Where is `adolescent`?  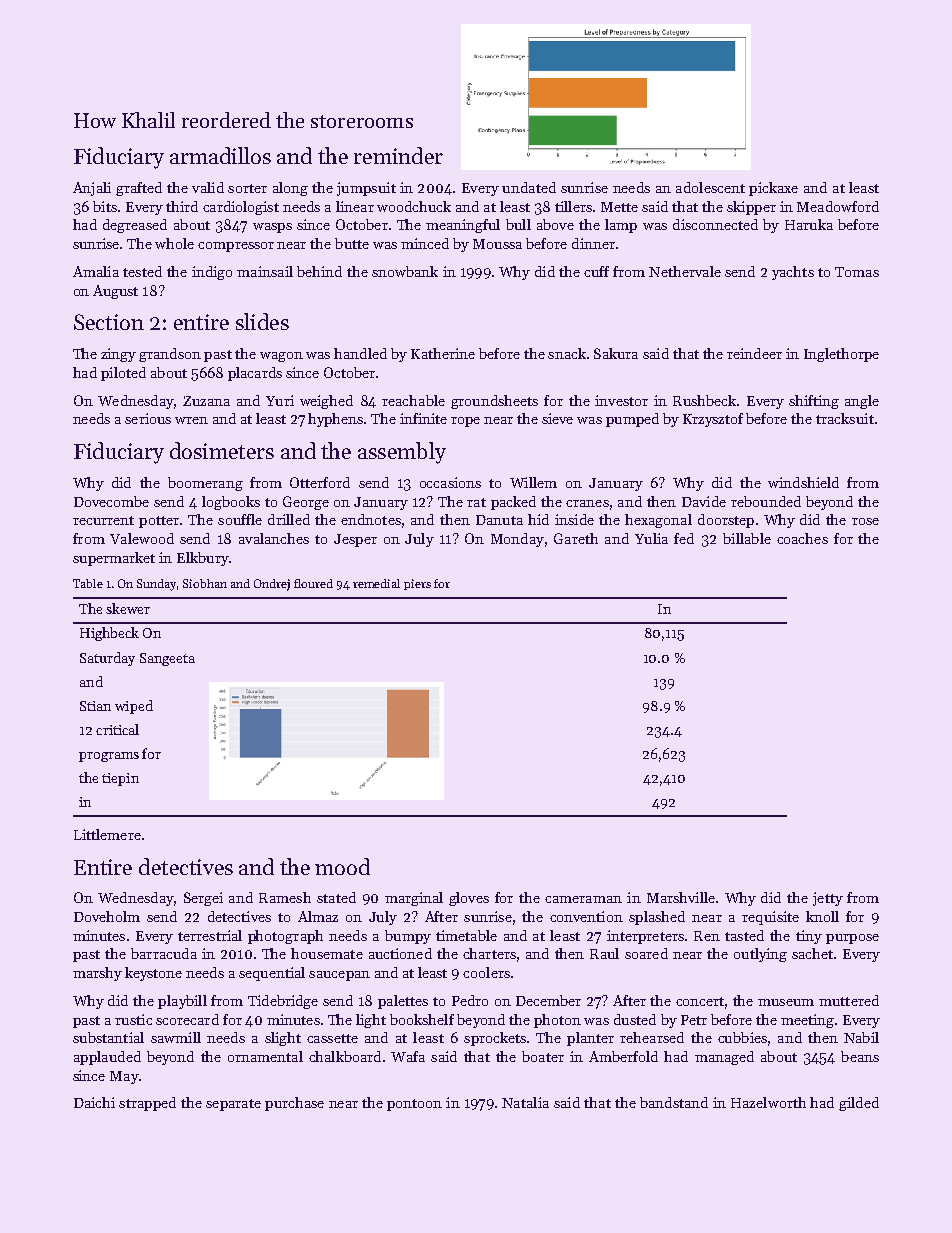
adolescent is located at coordinates (710, 187).
